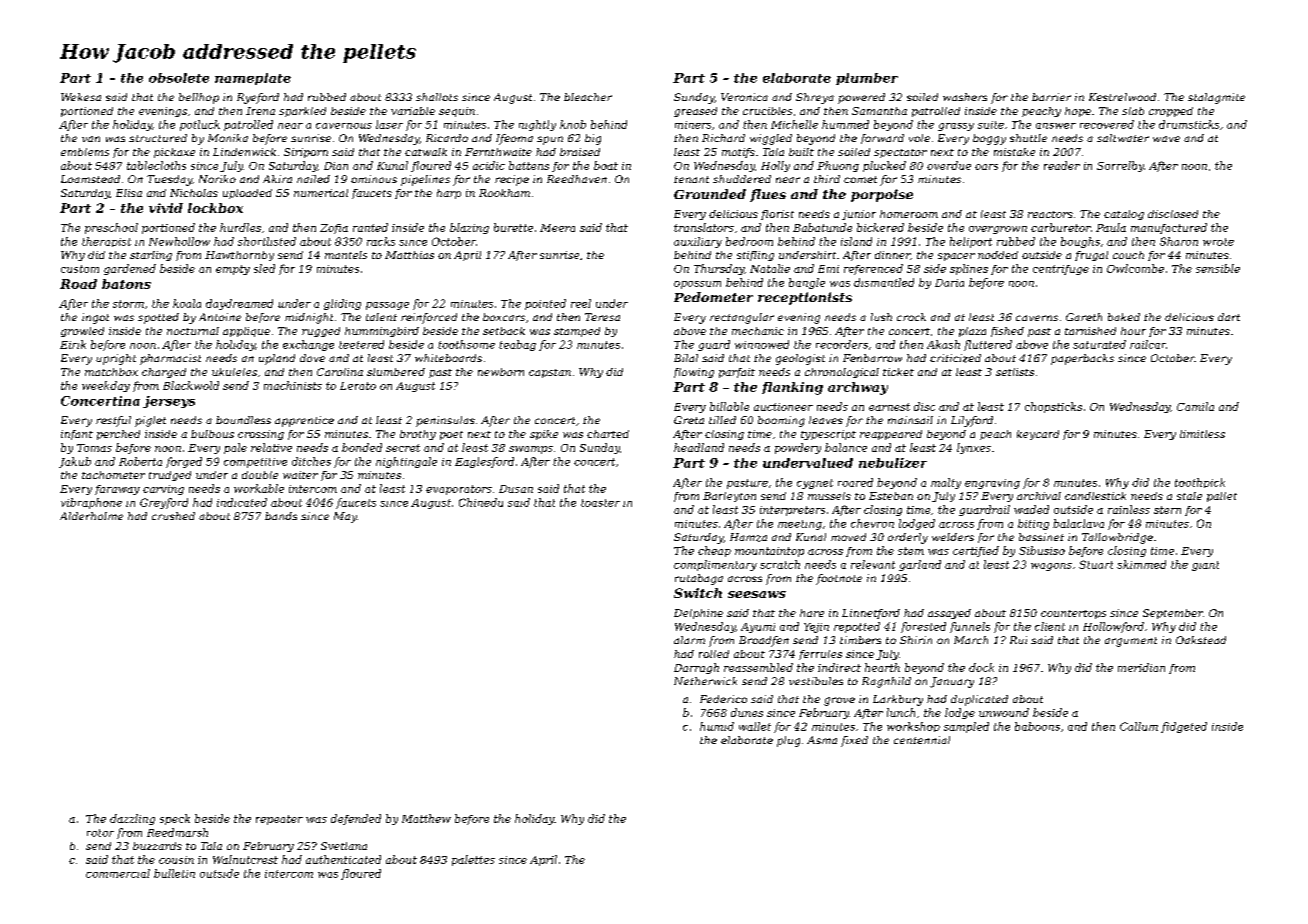 The height and width of the screenshot is (924, 1308). What do you see at coordinates (179, 78) in the screenshot?
I see `obsolete` at bounding box center [179, 78].
